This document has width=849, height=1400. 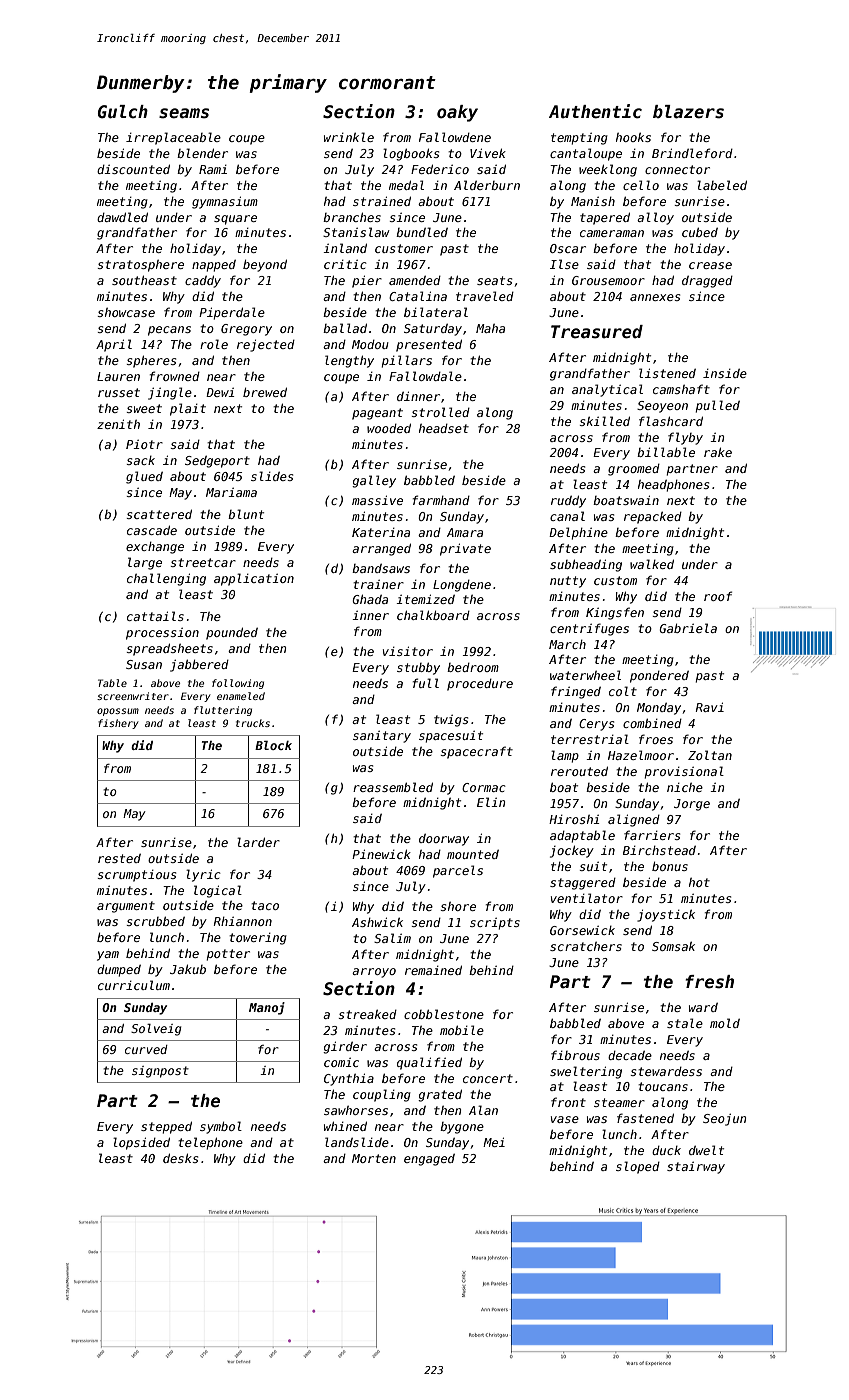 What do you see at coordinates (118, 724) in the document?
I see `fishery` at bounding box center [118, 724].
